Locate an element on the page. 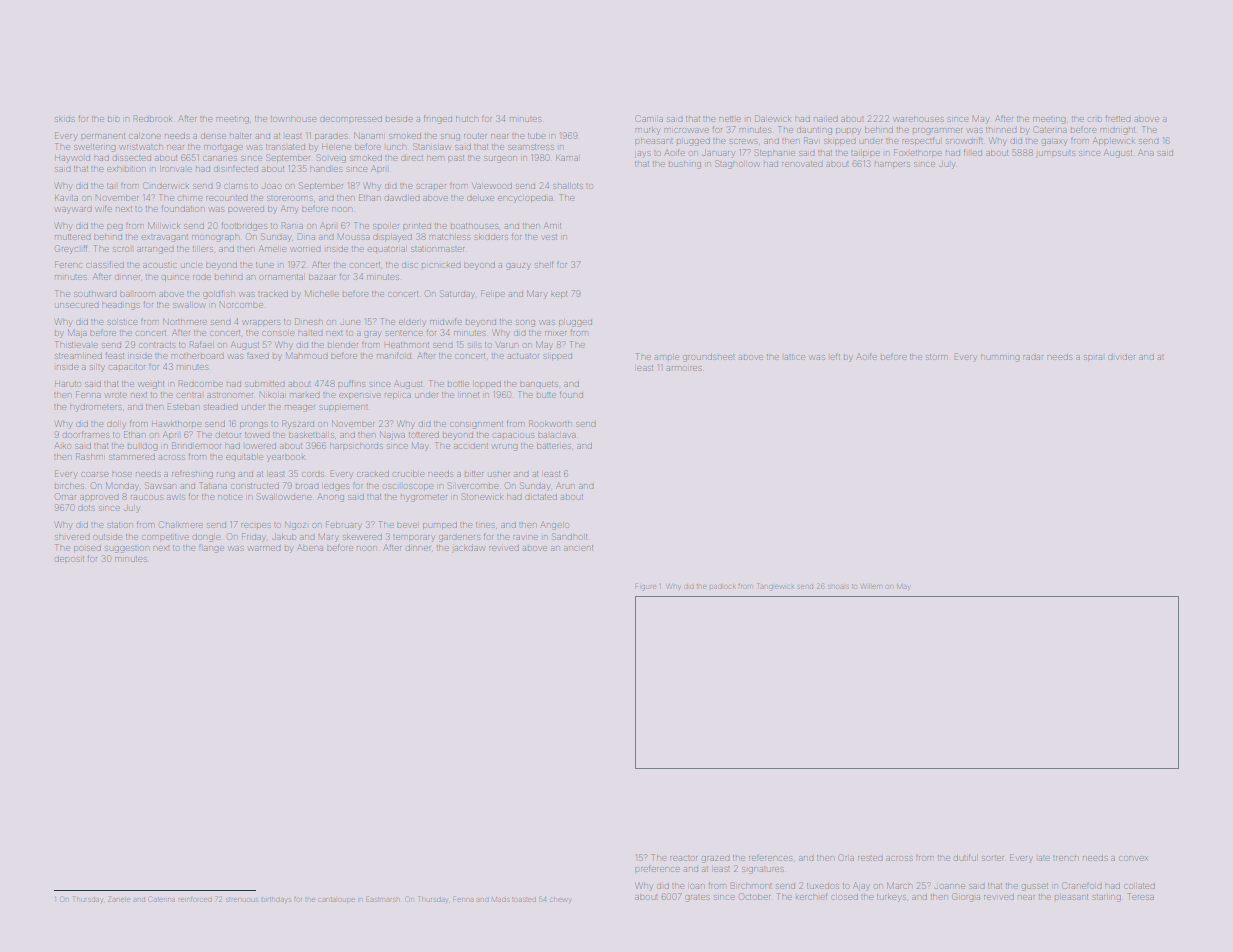 The height and width of the page is (952, 1233). townhouse is located at coordinates (293, 119).
